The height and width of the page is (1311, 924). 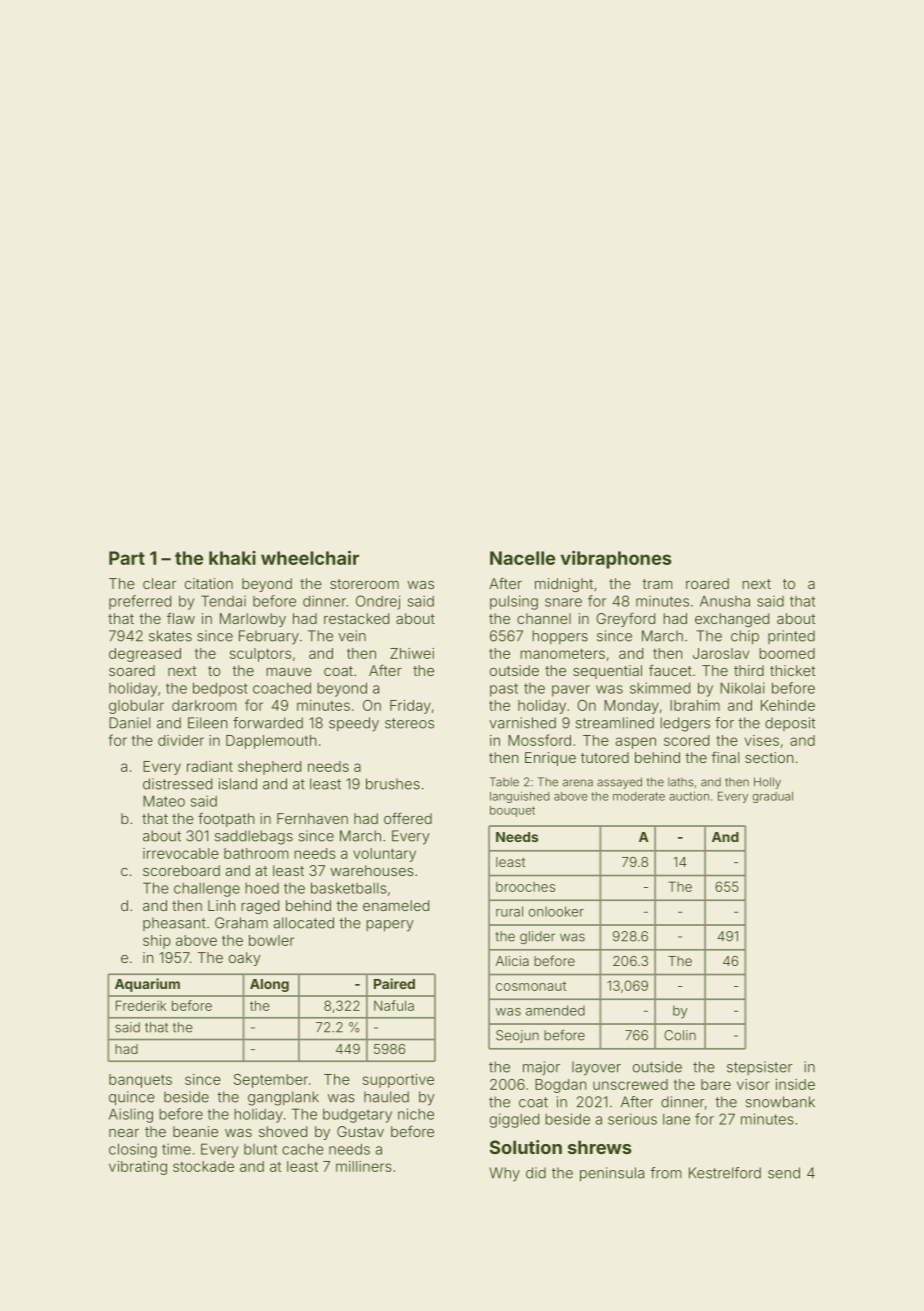 I want to click on thicket, so click(x=793, y=670).
